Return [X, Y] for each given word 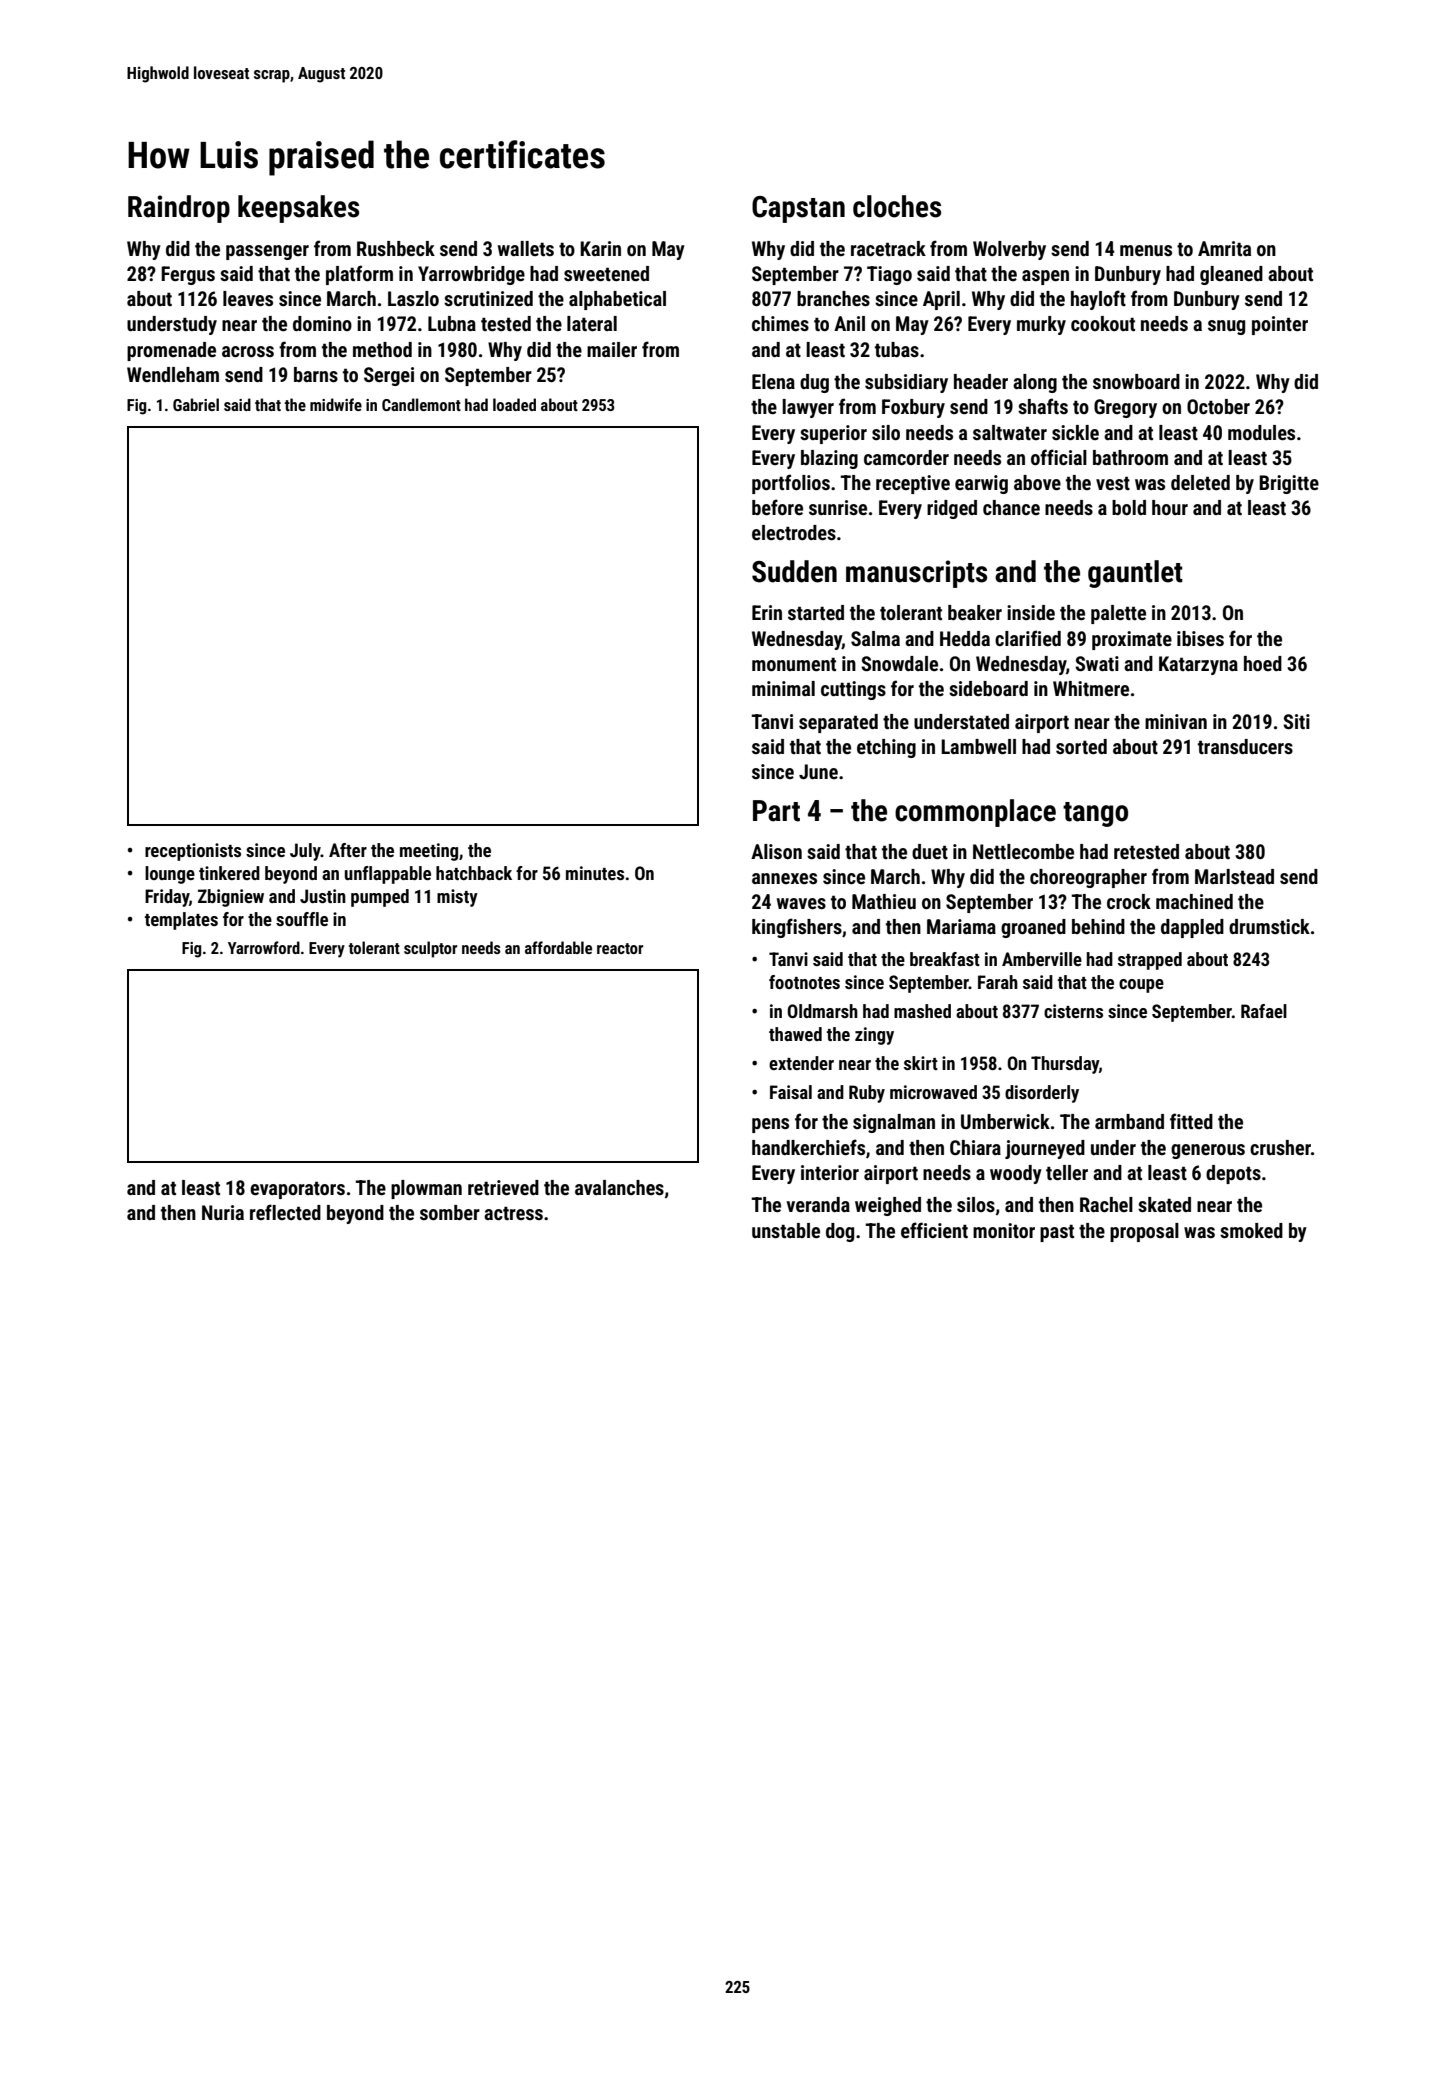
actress [513, 1213]
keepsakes [298, 209]
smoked [1251, 1230]
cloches [897, 206]
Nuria [223, 1212]
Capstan [798, 209]
